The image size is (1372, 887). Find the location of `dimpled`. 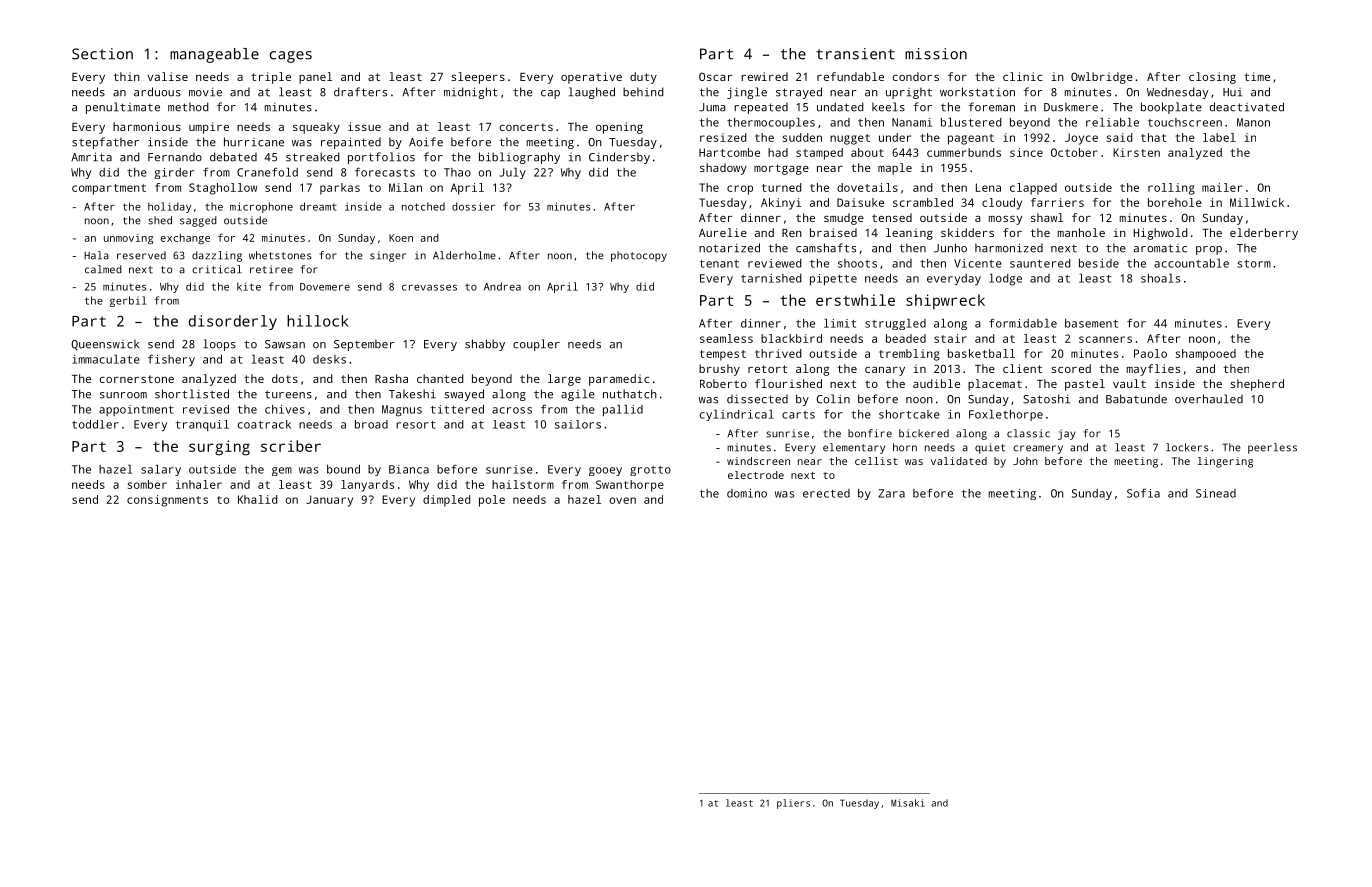

dimpled is located at coordinates (447, 501).
